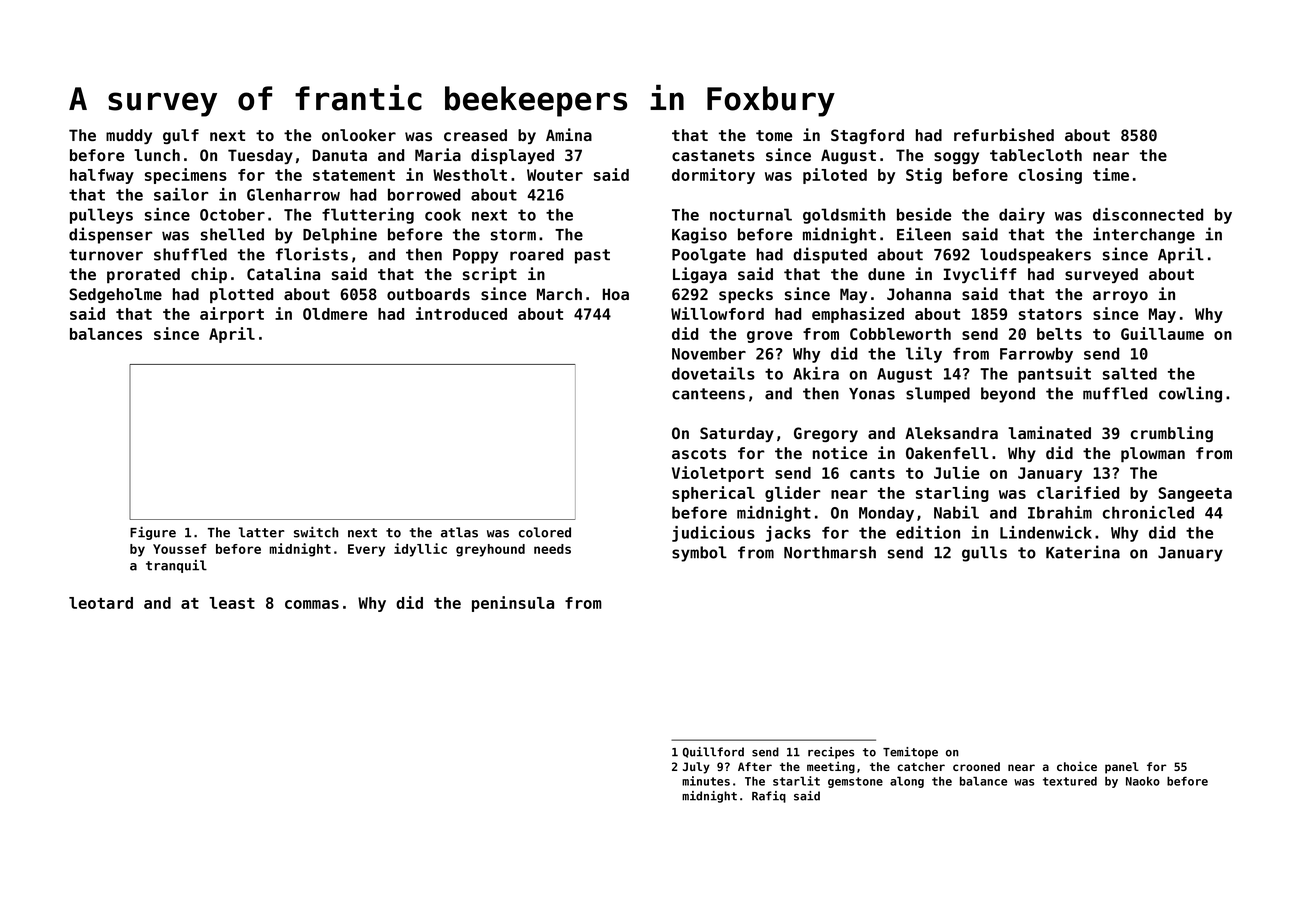 This screenshot has width=1308, height=924. What do you see at coordinates (956, 472) in the screenshot?
I see `Julie` at bounding box center [956, 472].
